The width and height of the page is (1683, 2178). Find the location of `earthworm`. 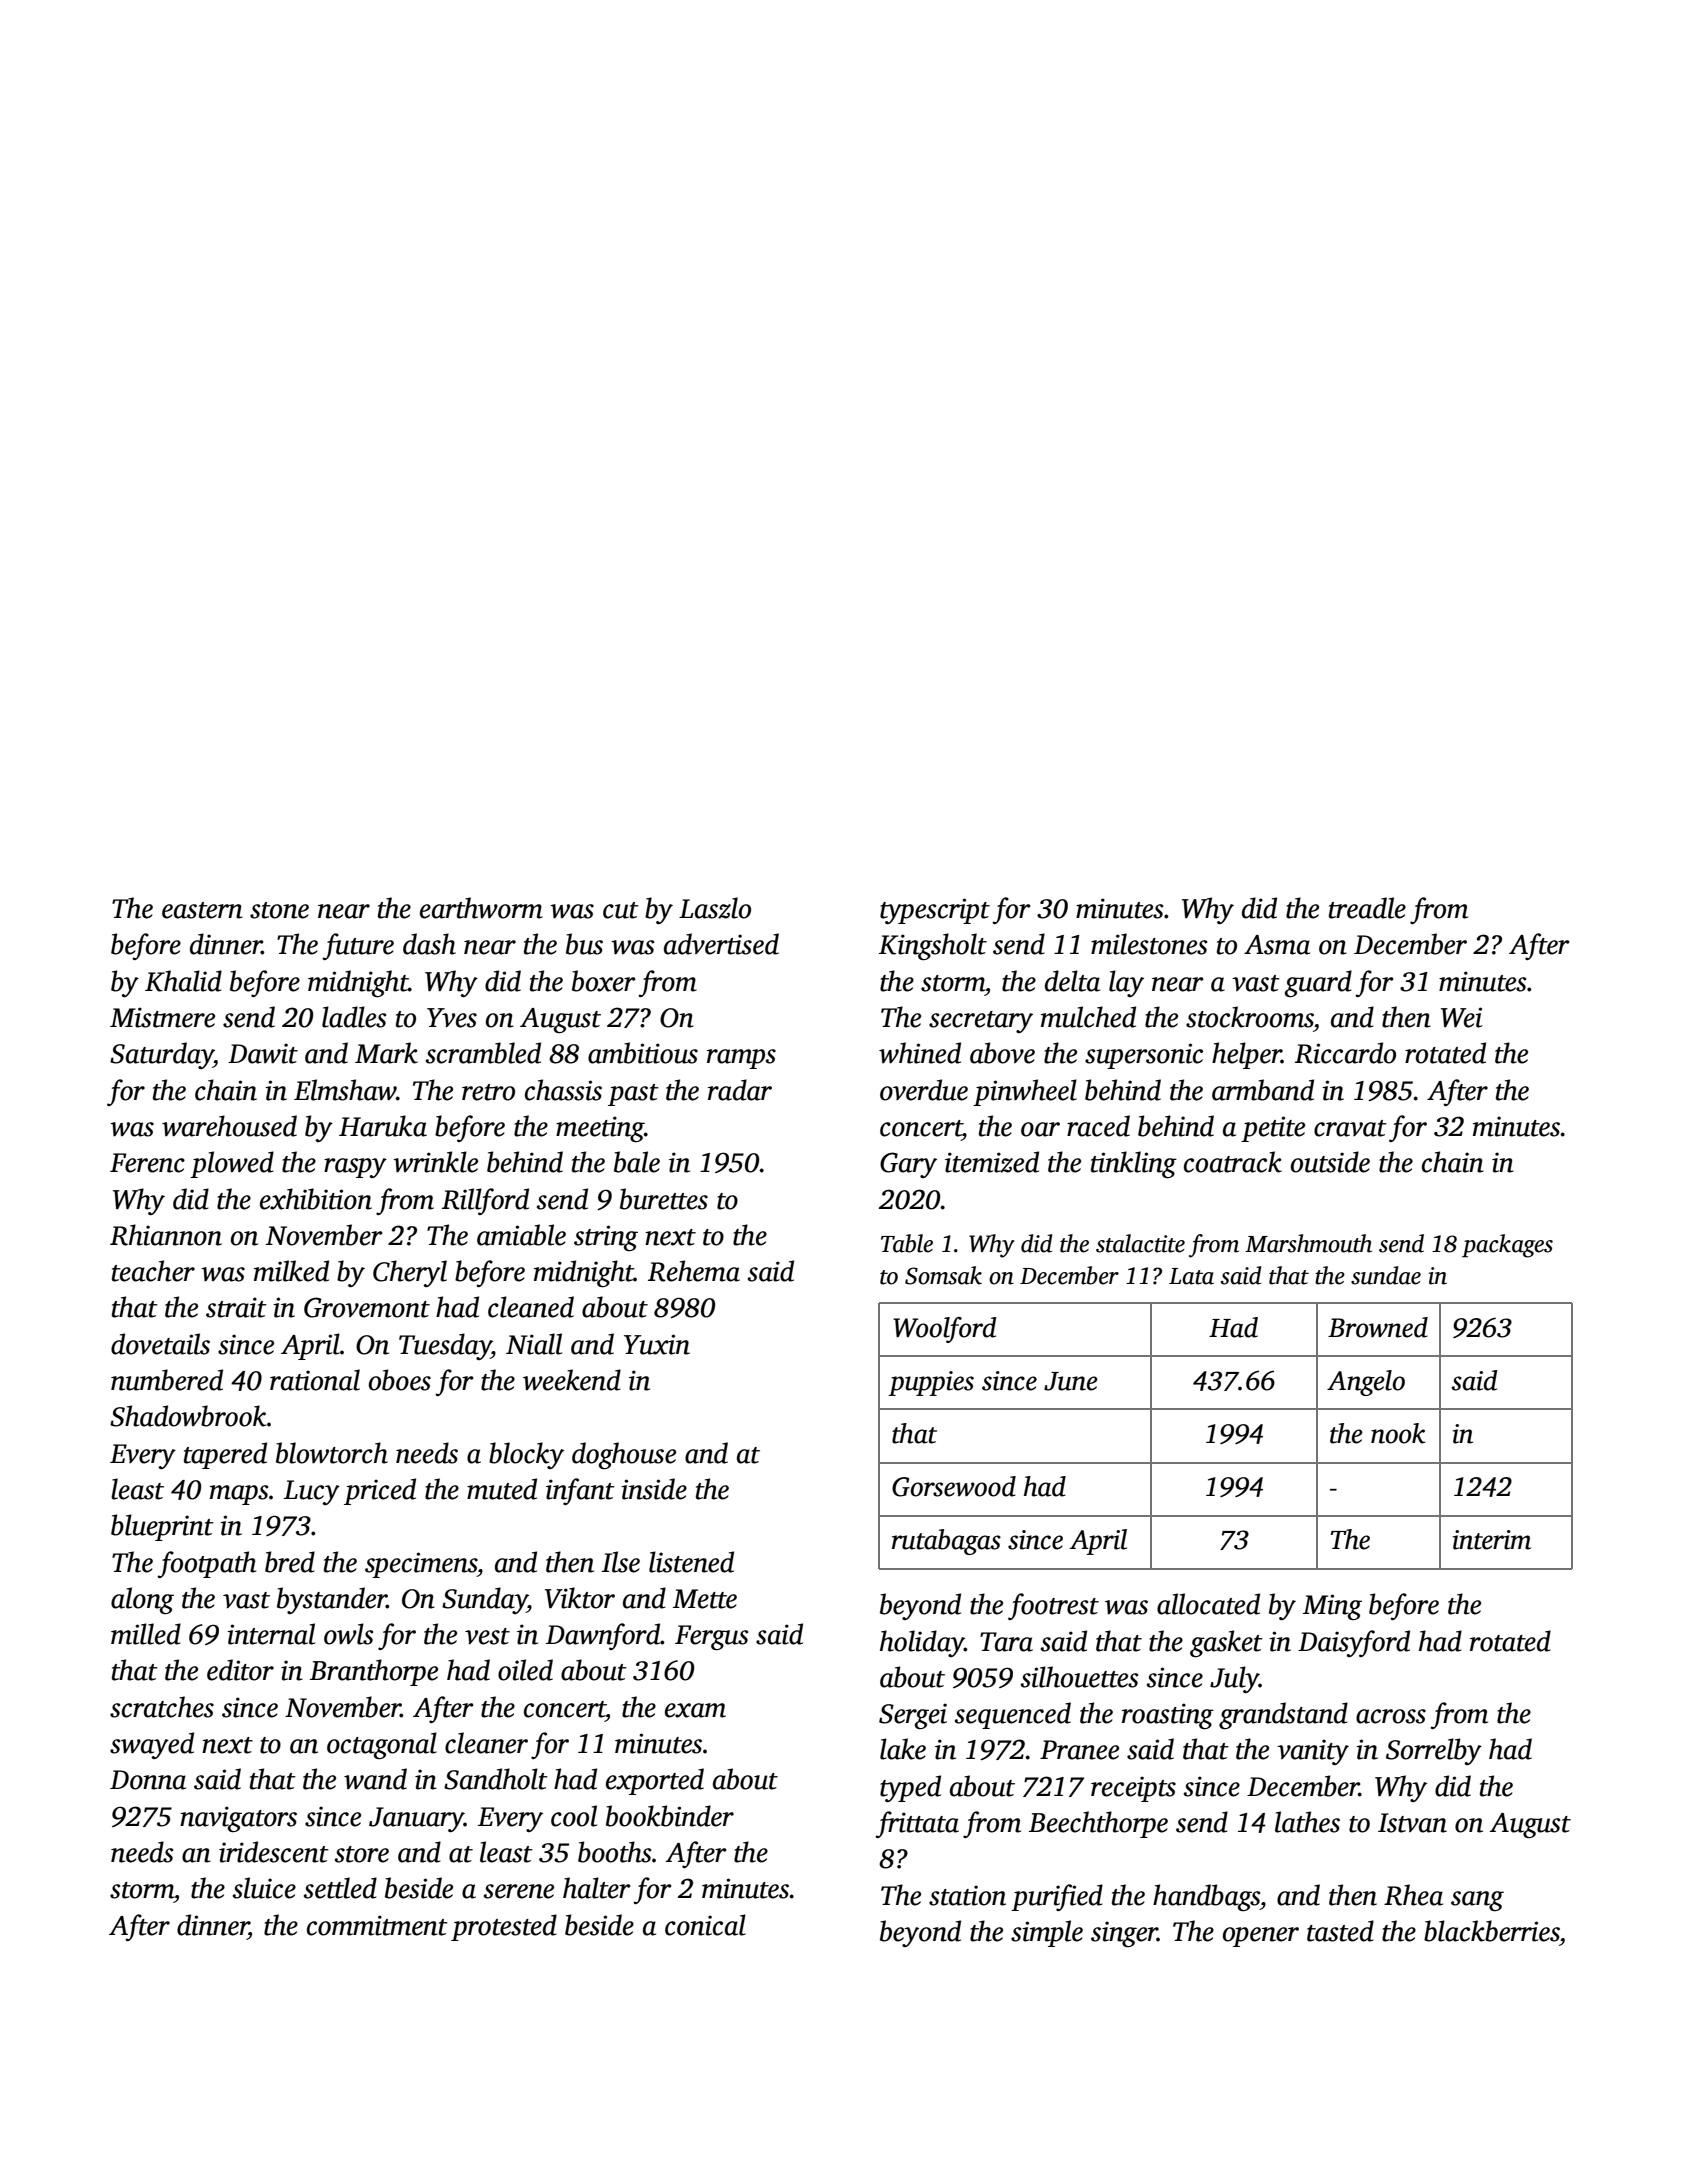

earthworm is located at coordinates (481, 908).
